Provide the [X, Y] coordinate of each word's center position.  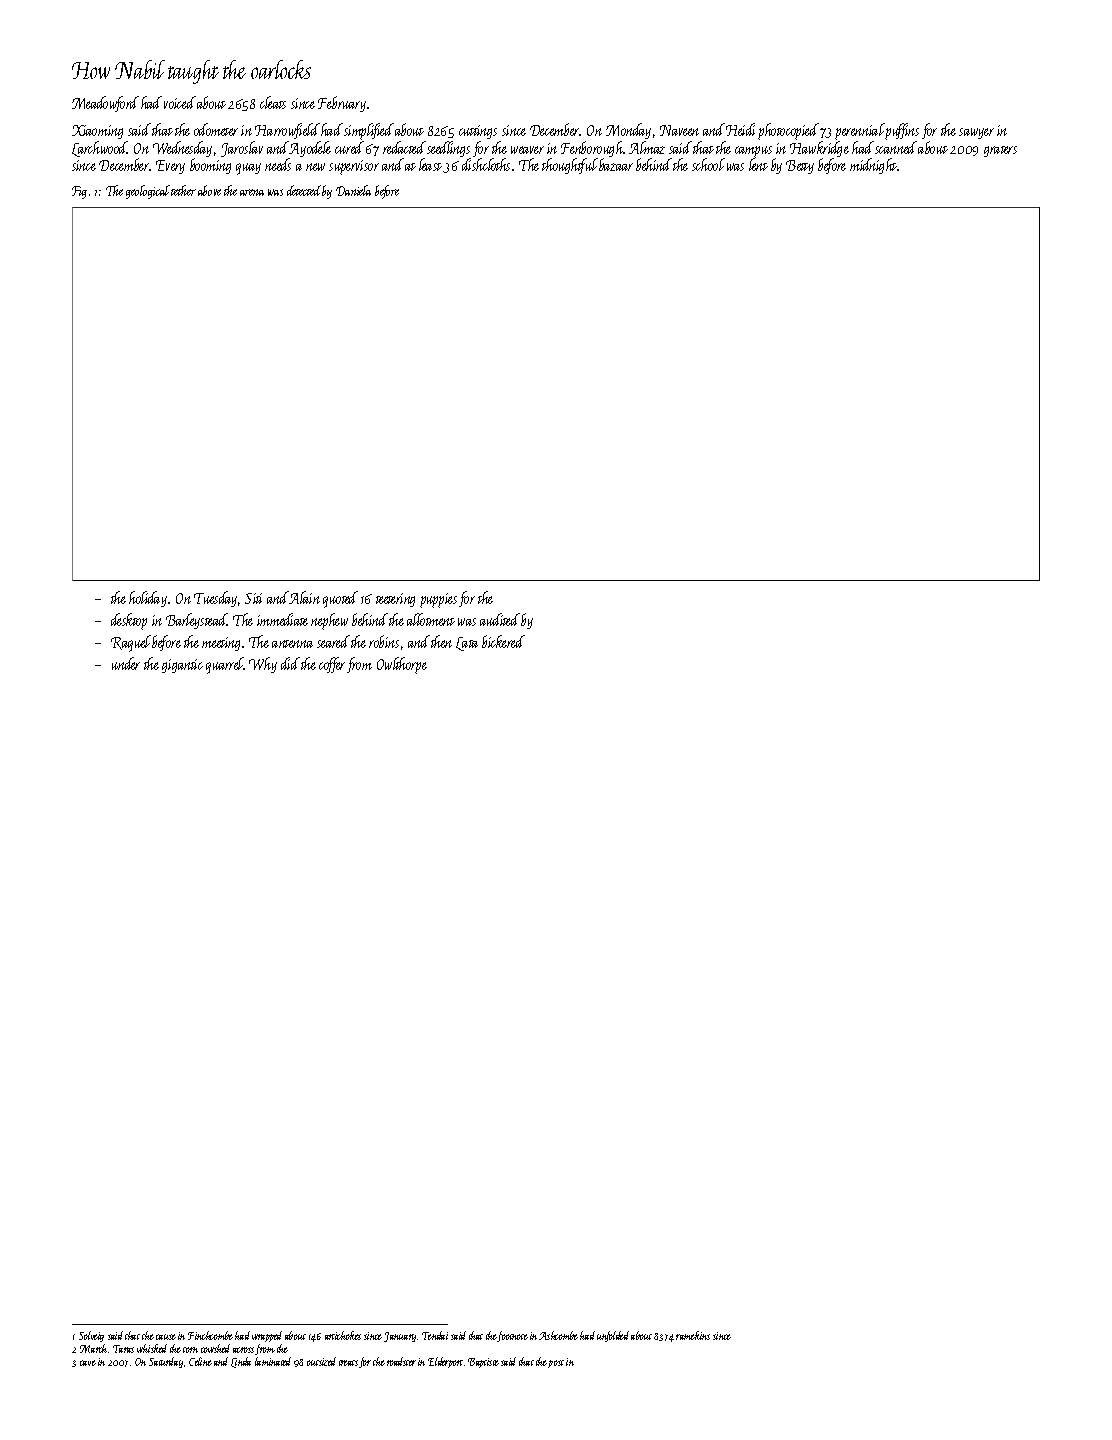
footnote [513, 1336]
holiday [148, 599]
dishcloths [486, 164]
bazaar [616, 164]
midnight [873, 166]
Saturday [166, 1362]
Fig [79, 192]
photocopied [788, 131]
